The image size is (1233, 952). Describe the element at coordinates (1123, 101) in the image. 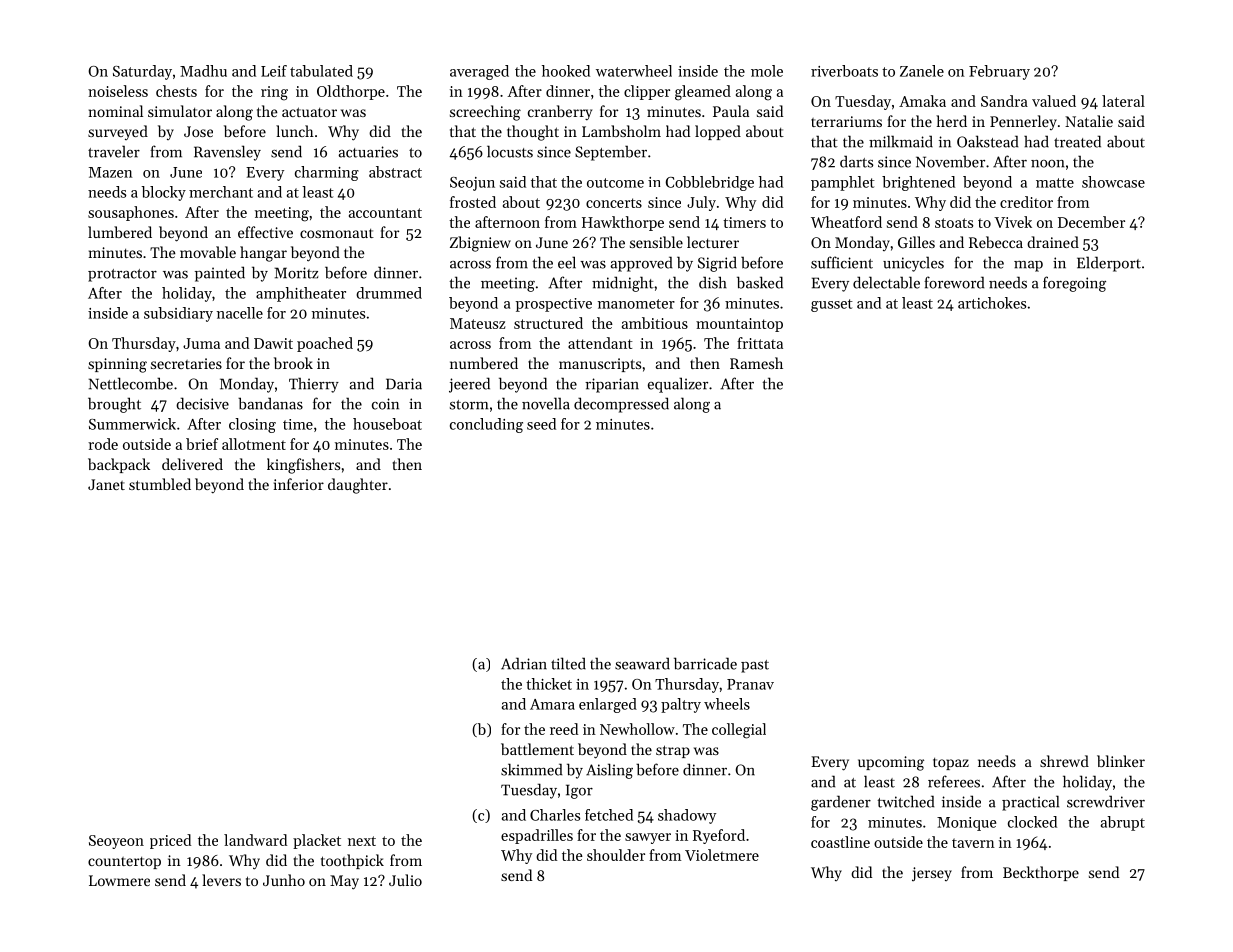

I see `lateral` at that location.
